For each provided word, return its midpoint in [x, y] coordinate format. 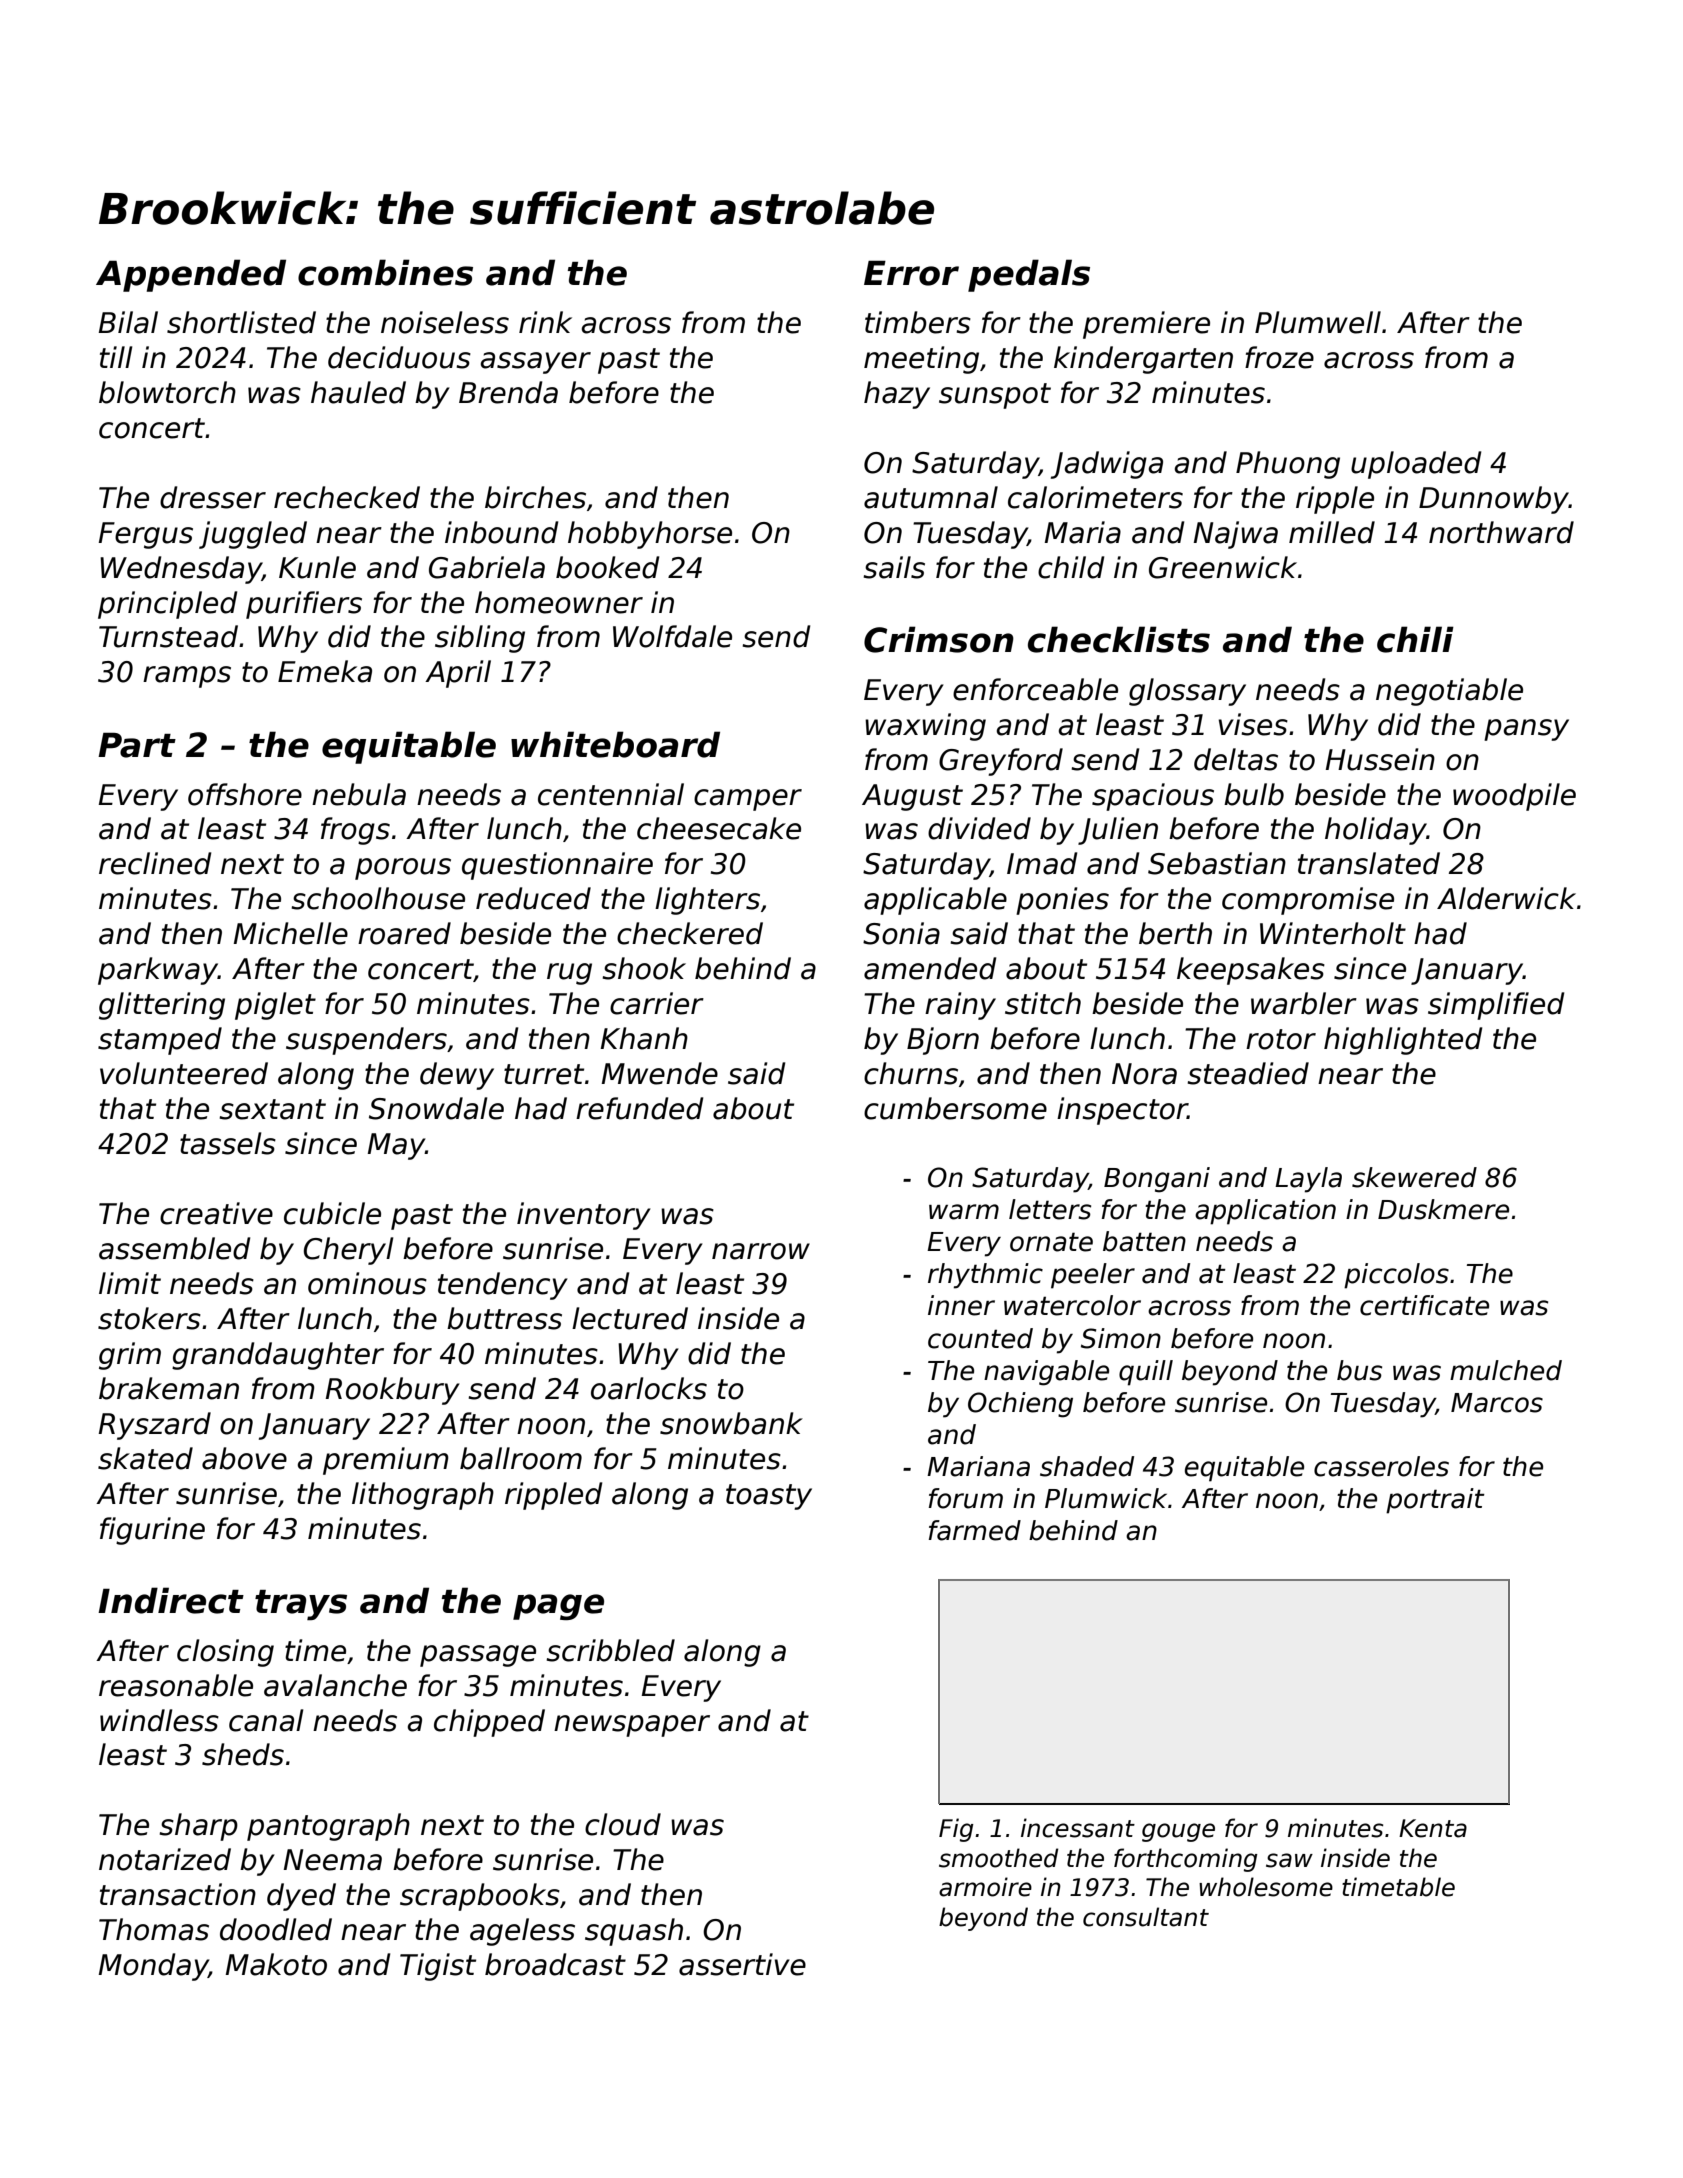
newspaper [632, 1726]
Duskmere [1443, 1209]
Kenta [1433, 1828]
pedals [1029, 275]
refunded [639, 1108]
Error [911, 273]
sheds [243, 1754]
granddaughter [278, 1356]
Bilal [128, 322]
